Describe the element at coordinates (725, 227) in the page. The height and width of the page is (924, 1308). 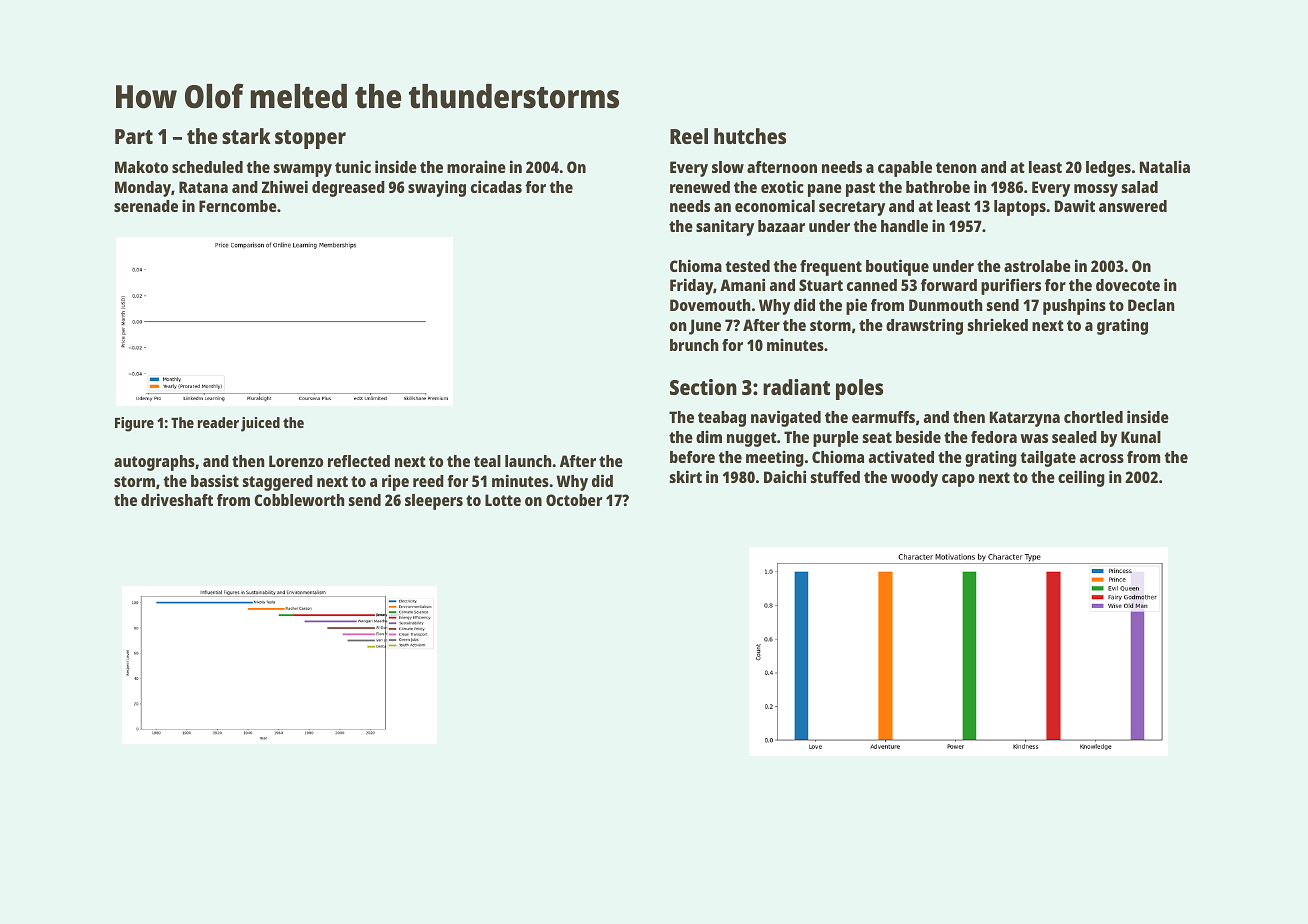
I see `sanitary` at that location.
